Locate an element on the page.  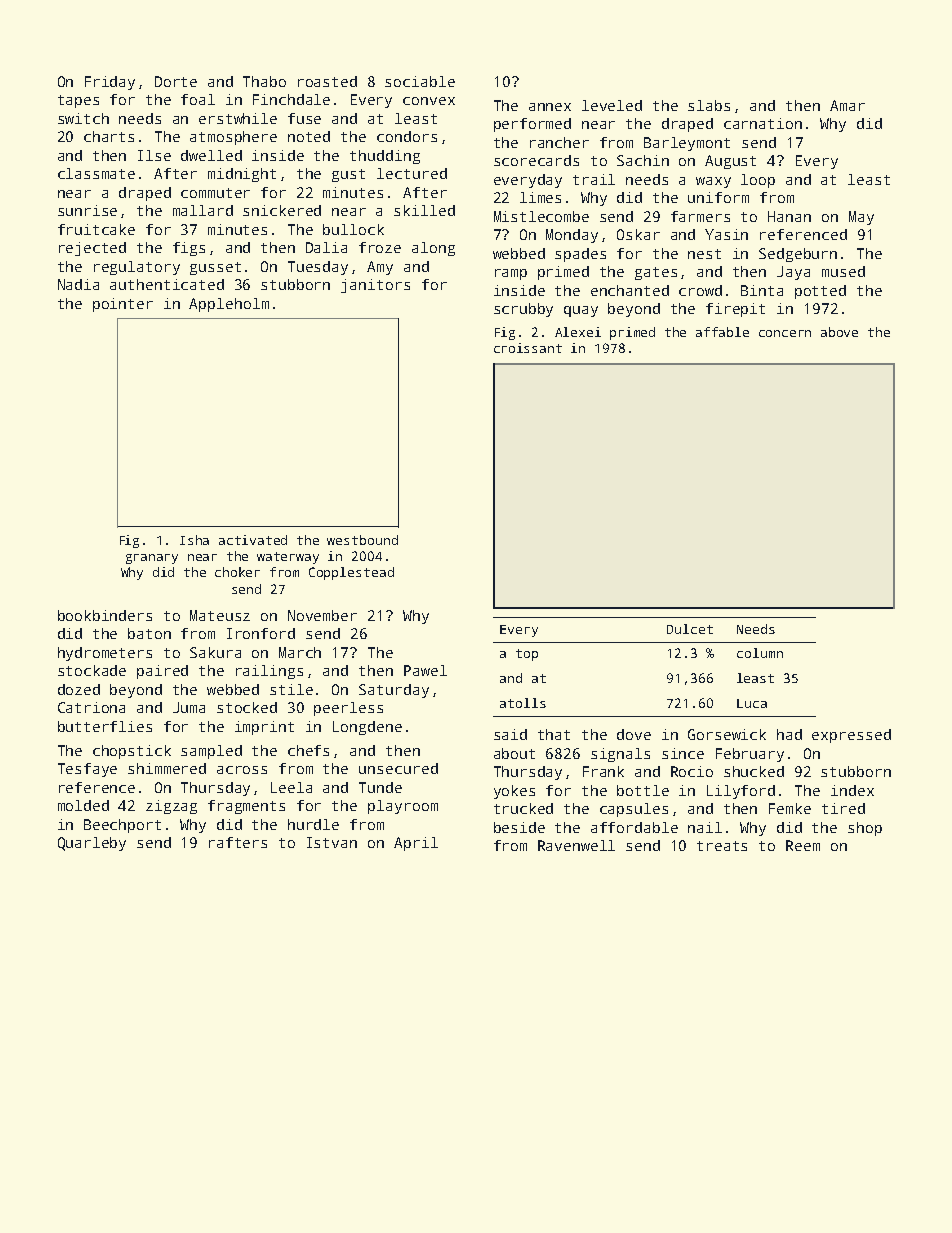
sociable is located at coordinates (420, 81).
